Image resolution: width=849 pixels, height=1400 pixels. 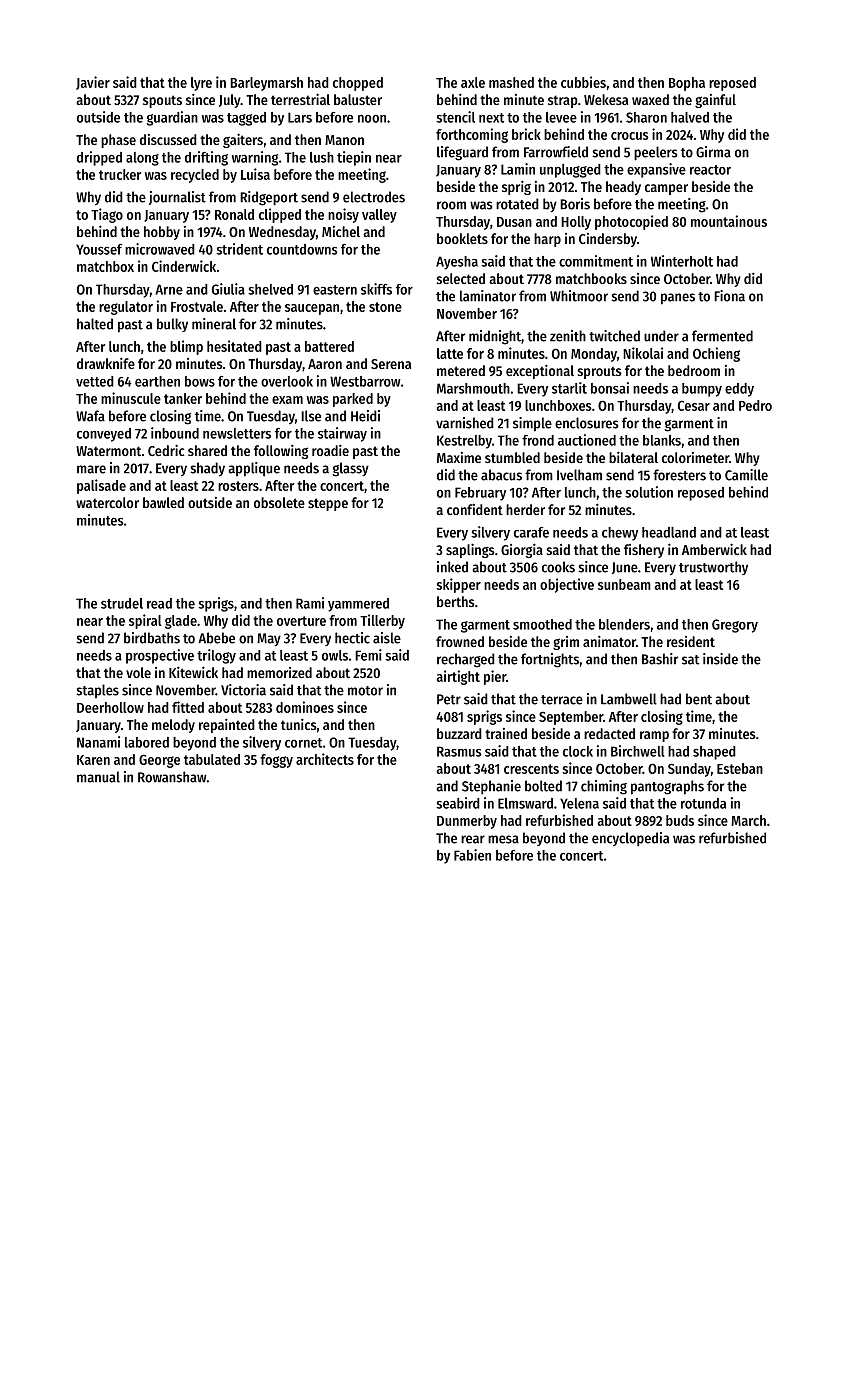 I want to click on lifeguard, so click(x=462, y=153).
